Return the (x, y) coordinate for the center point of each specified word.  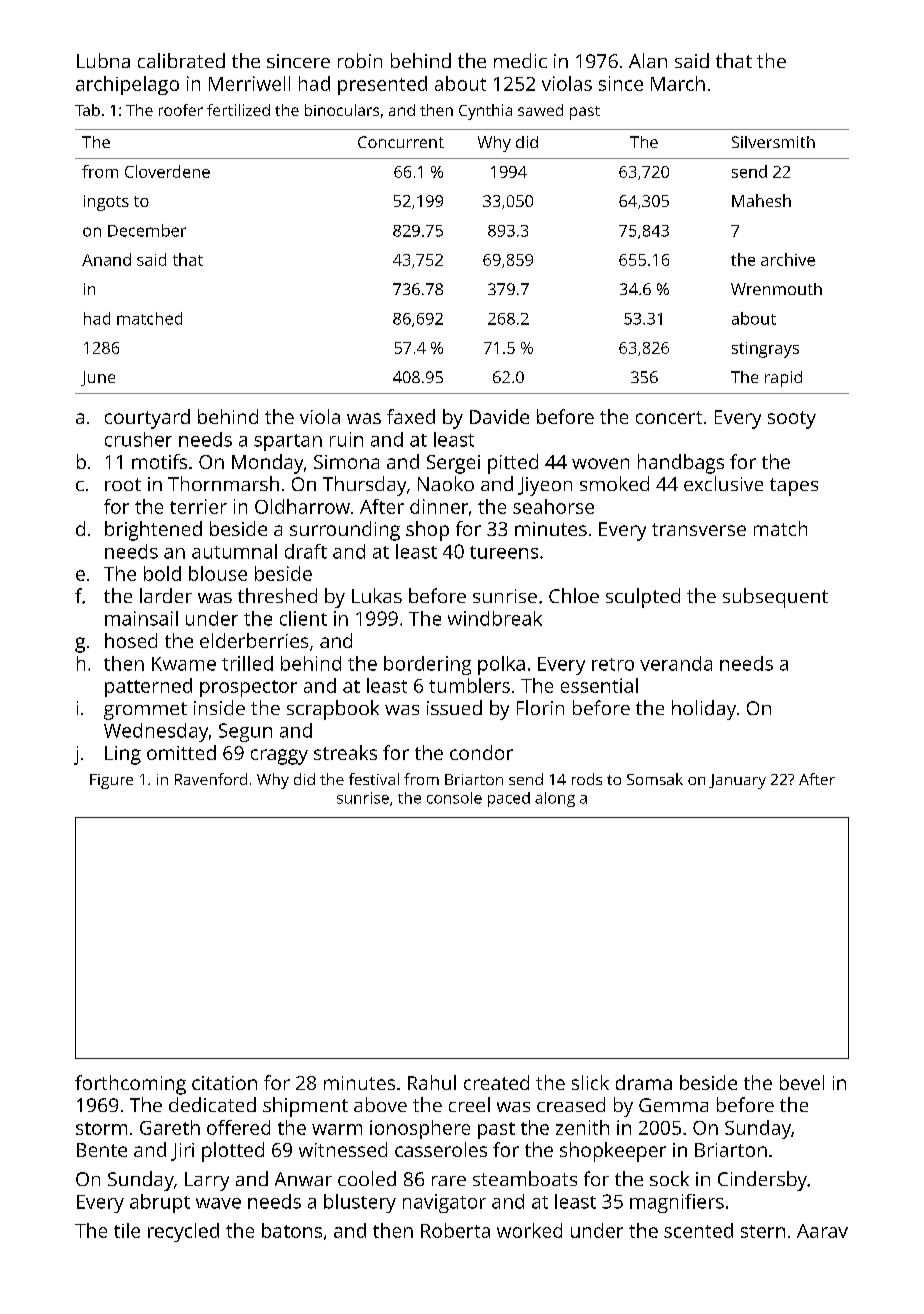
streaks (345, 752)
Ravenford (211, 779)
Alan (648, 60)
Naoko (446, 483)
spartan (288, 442)
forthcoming (130, 1085)
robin (360, 60)
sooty (792, 420)
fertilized (238, 110)
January (737, 781)
